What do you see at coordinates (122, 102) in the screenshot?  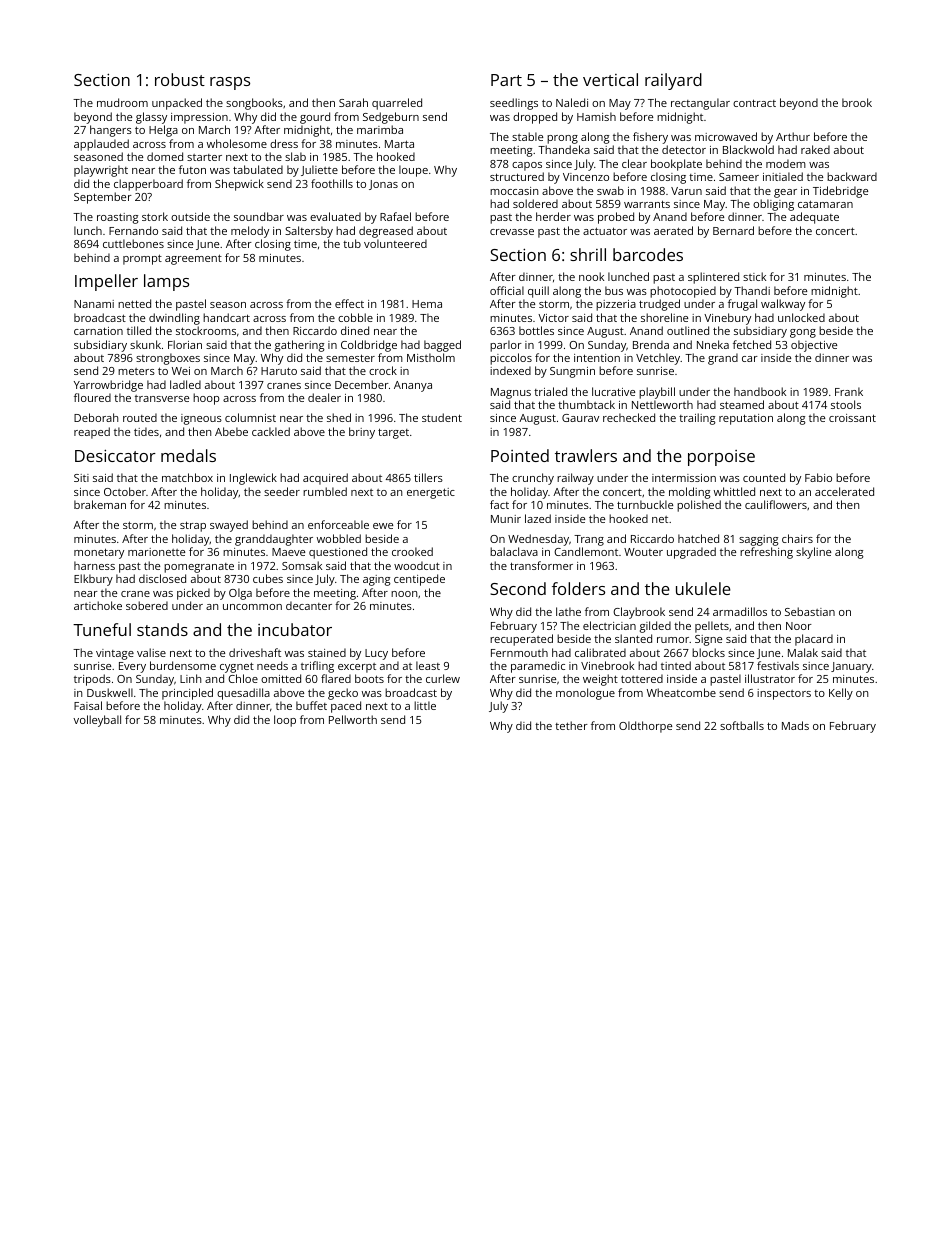 I see `mudroom` at bounding box center [122, 102].
